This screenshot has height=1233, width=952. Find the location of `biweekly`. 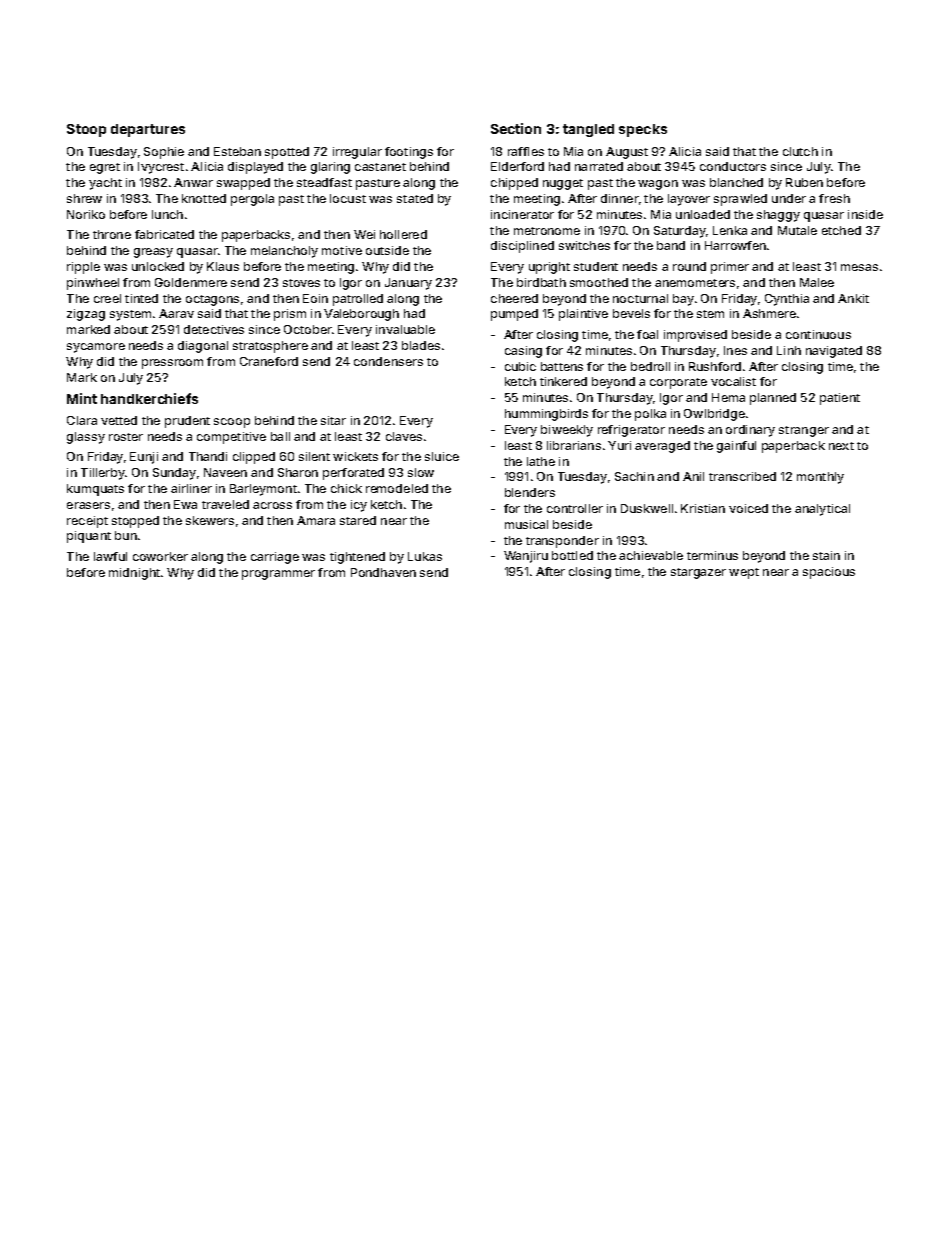

biweekly is located at coordinates (567, 431).
